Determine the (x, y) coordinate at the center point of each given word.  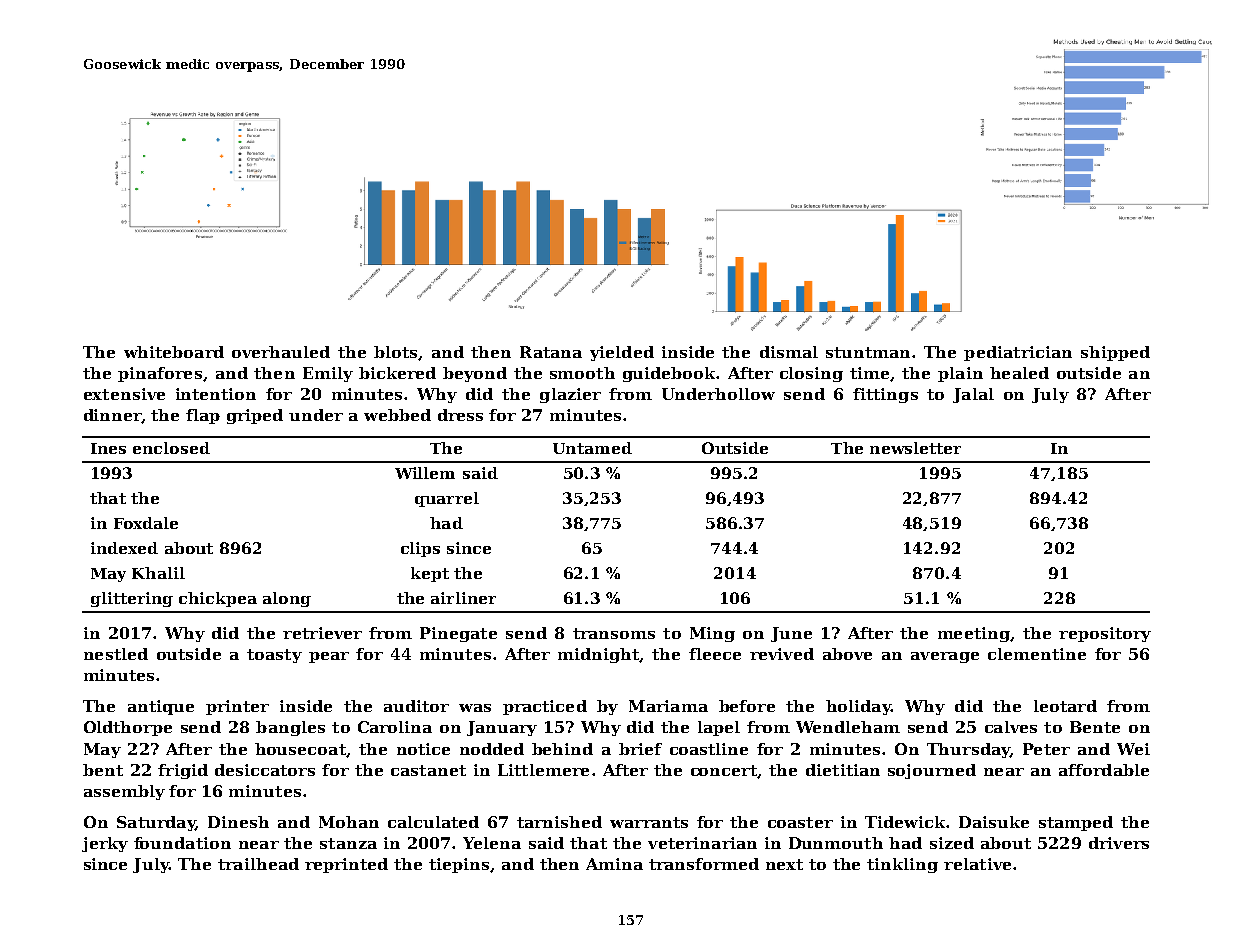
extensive (124, 394)
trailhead (258, 864)
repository (1105, 634)
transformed (704, 864)
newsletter (915, 448)
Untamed (592, 448)
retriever (322, 633)
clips (420, 549)
